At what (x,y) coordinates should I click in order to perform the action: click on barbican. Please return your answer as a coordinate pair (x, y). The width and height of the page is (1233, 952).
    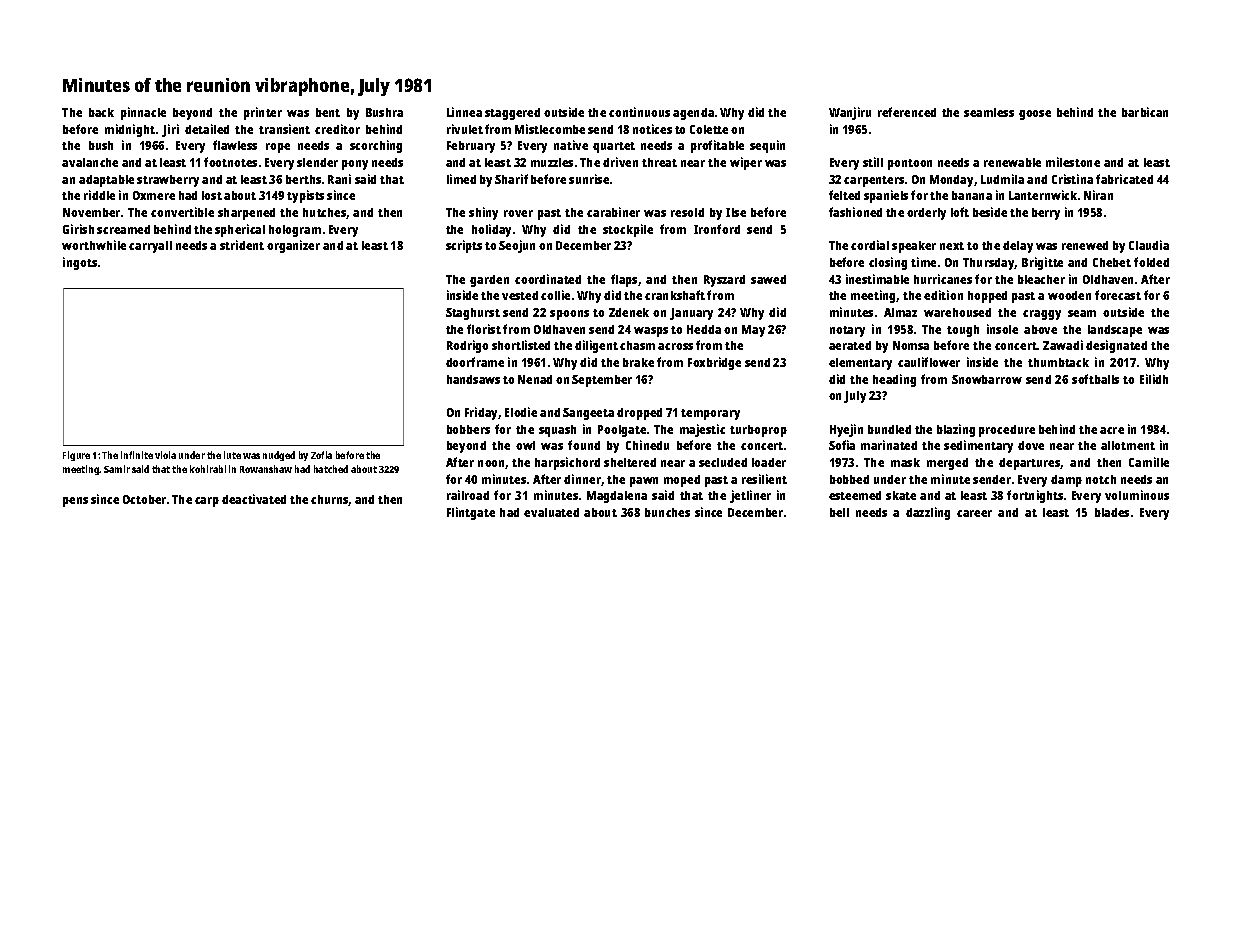
    Looking at the image, I should click on (1145, 112).
